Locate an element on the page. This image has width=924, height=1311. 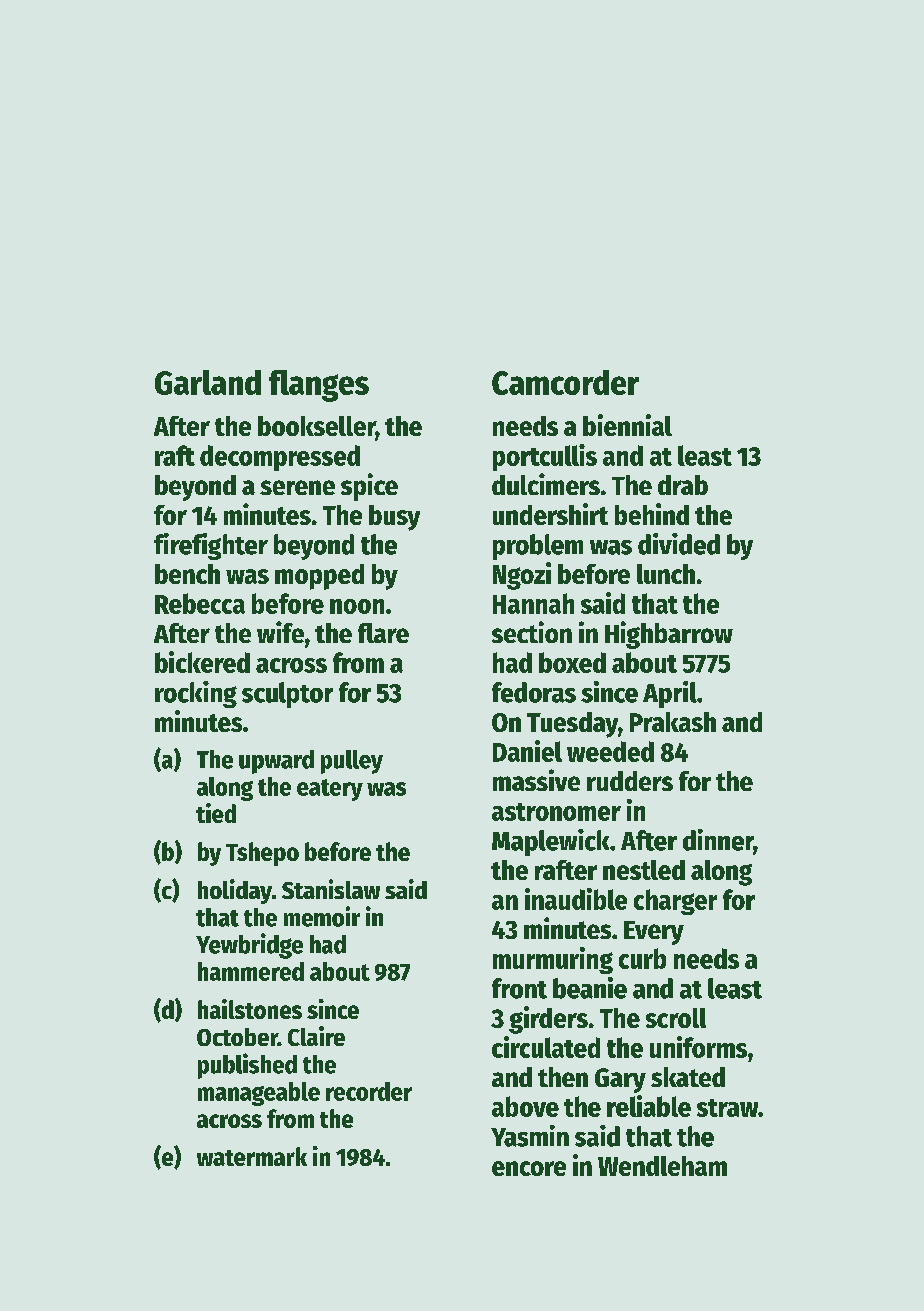
bickered is located at coordinates (202, 662).
